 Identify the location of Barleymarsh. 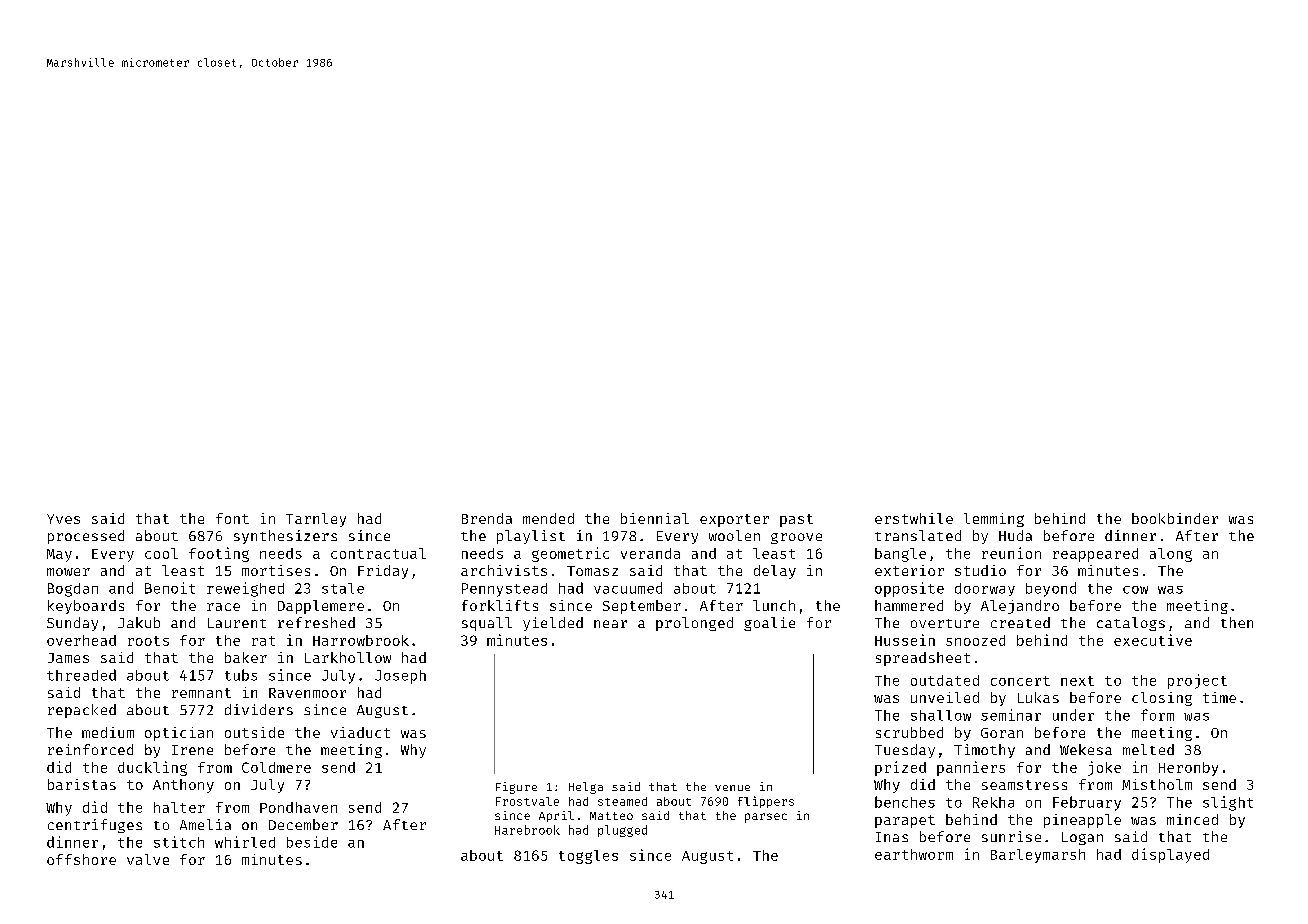
(1038, 856).
